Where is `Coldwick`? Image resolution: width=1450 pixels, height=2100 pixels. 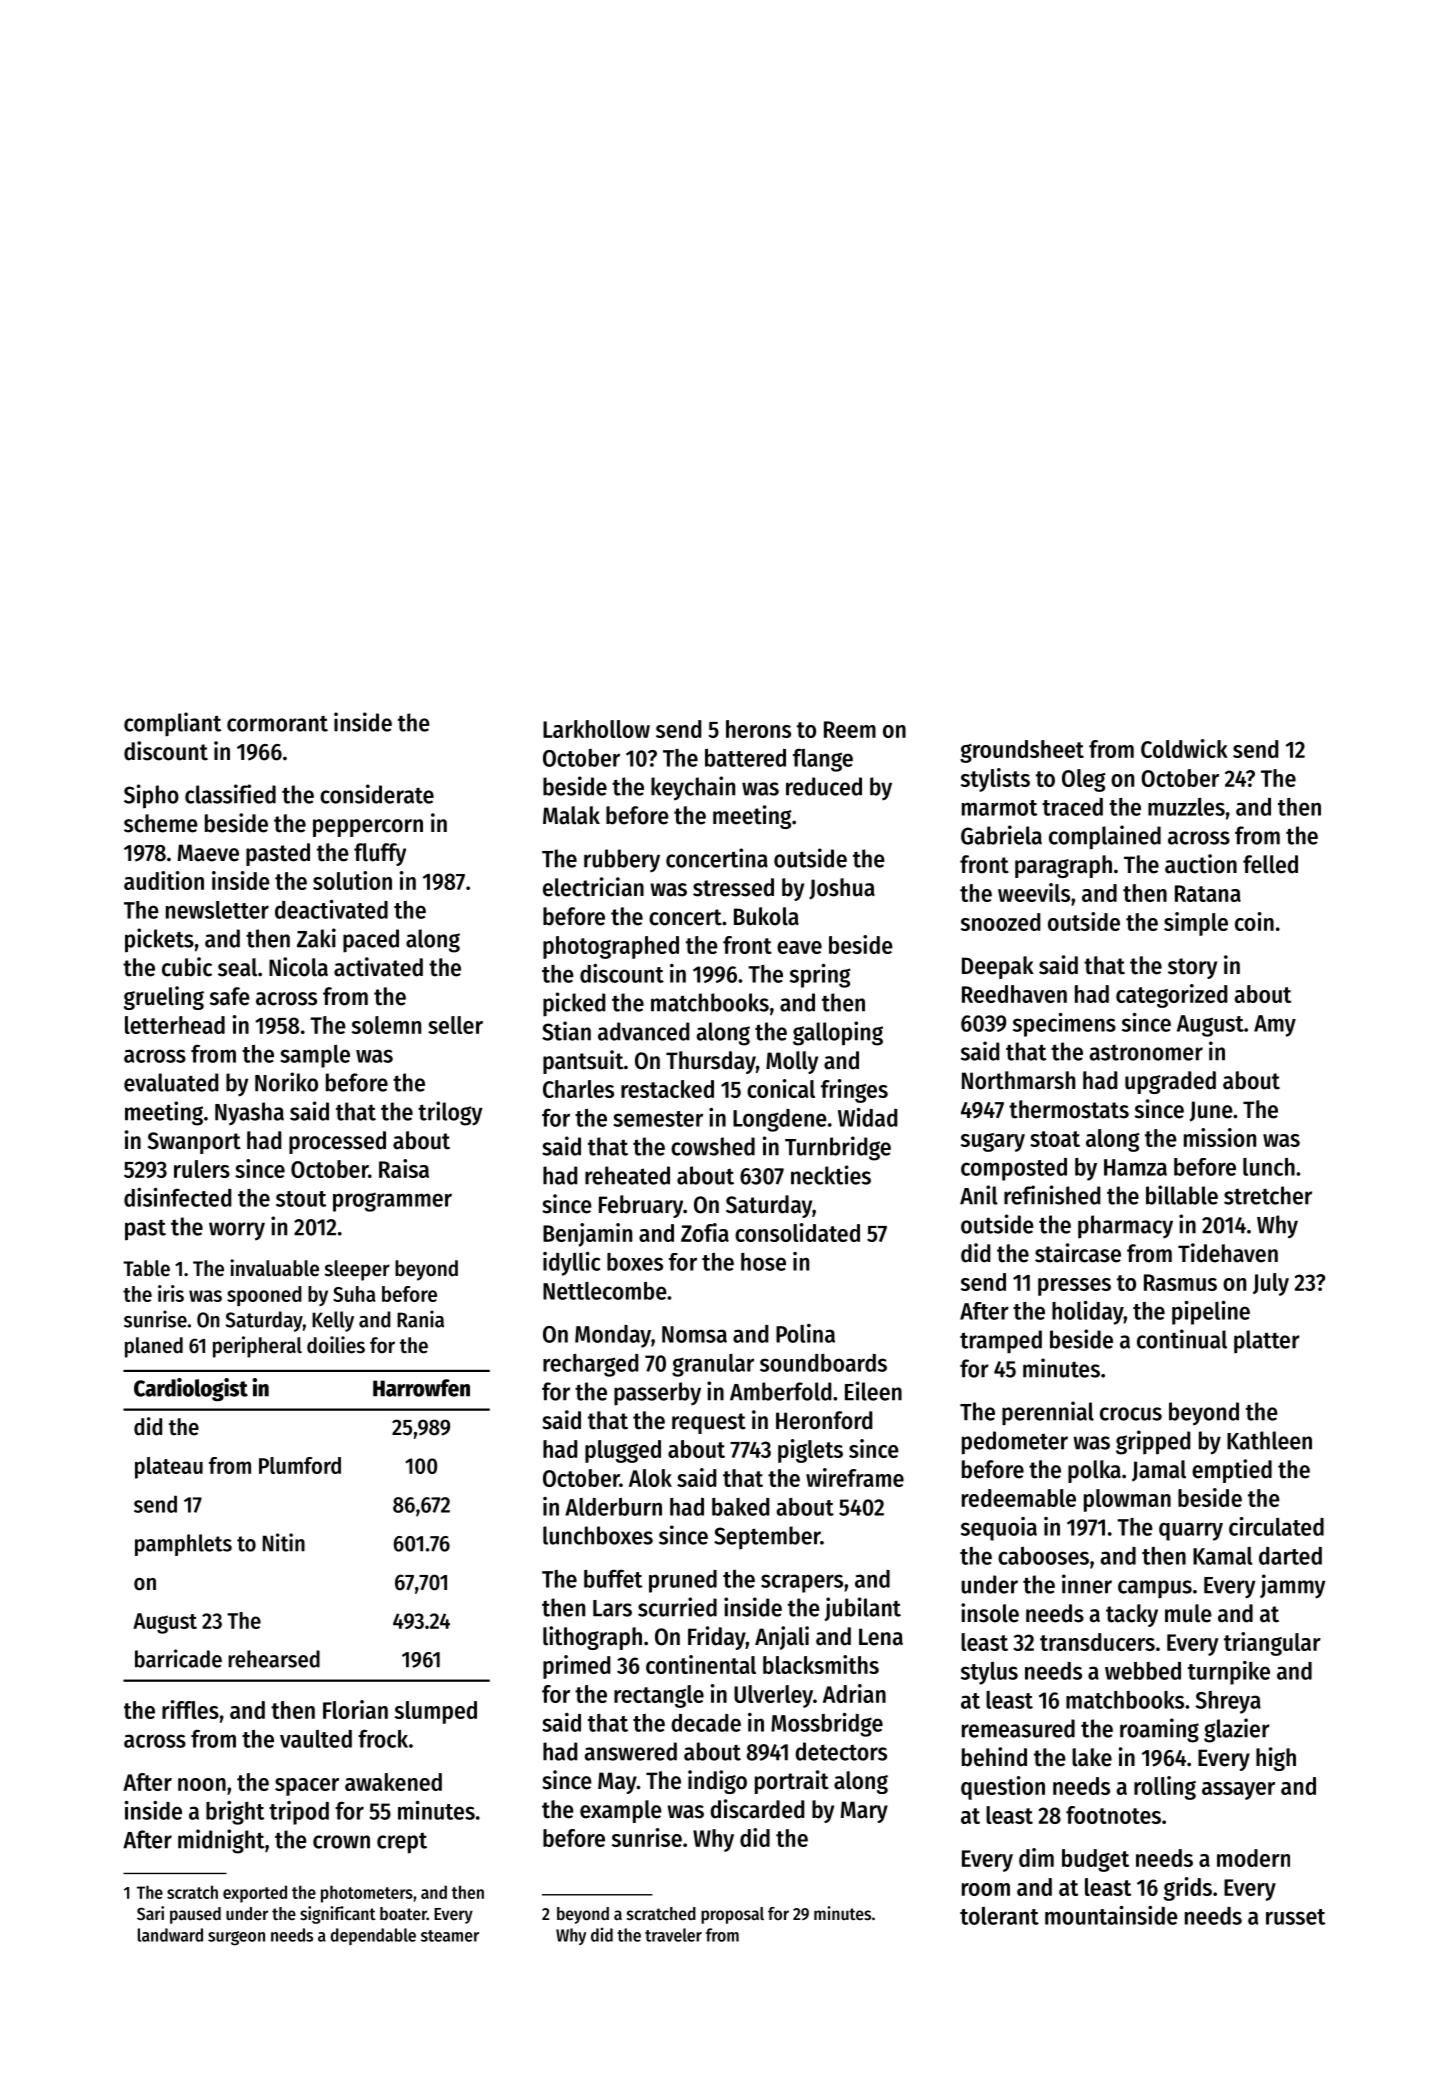
Coldwick is located at coordinates (1184, 748).
